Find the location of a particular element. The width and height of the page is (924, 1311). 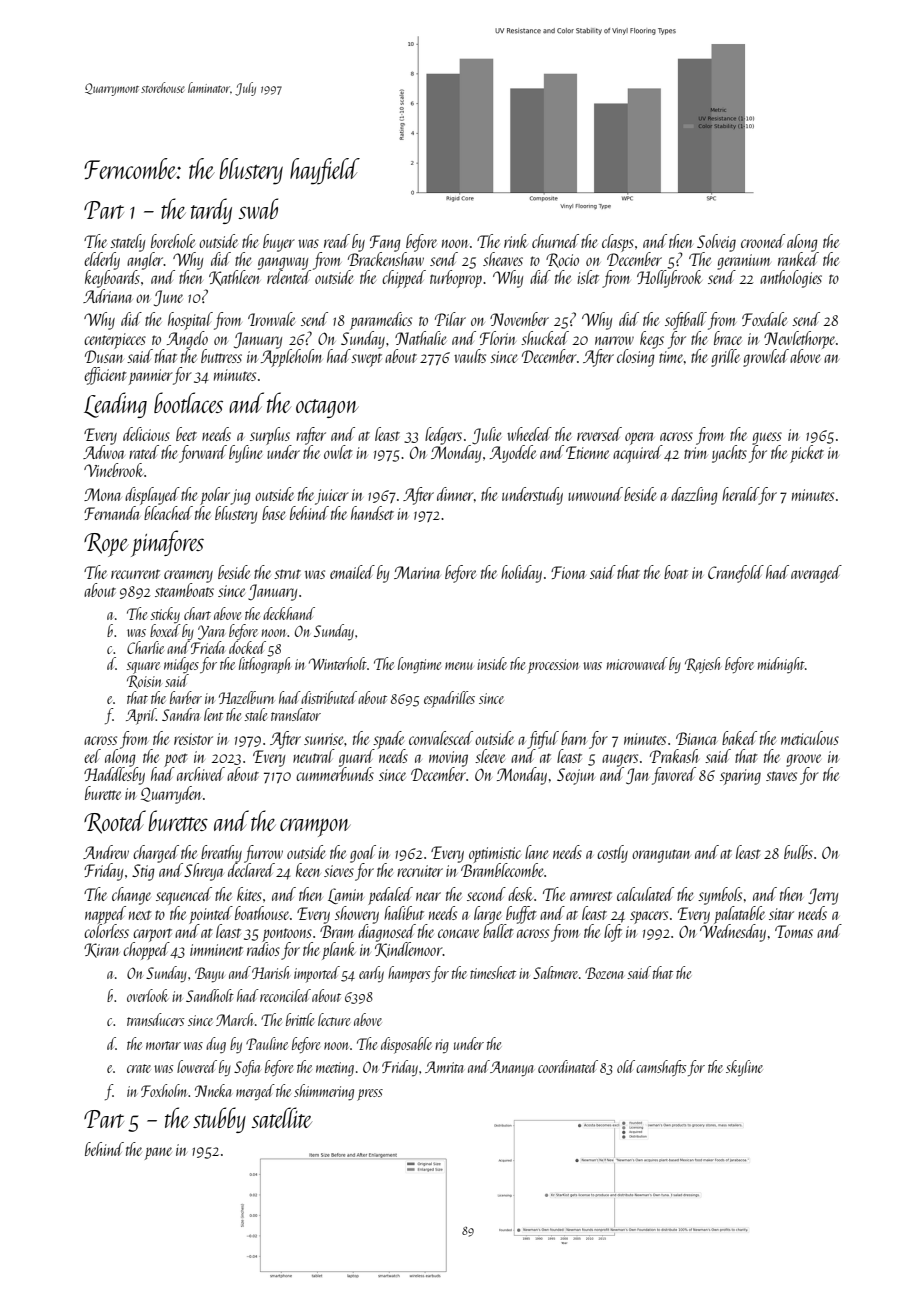

procession is located at coordinates (553, 666).
